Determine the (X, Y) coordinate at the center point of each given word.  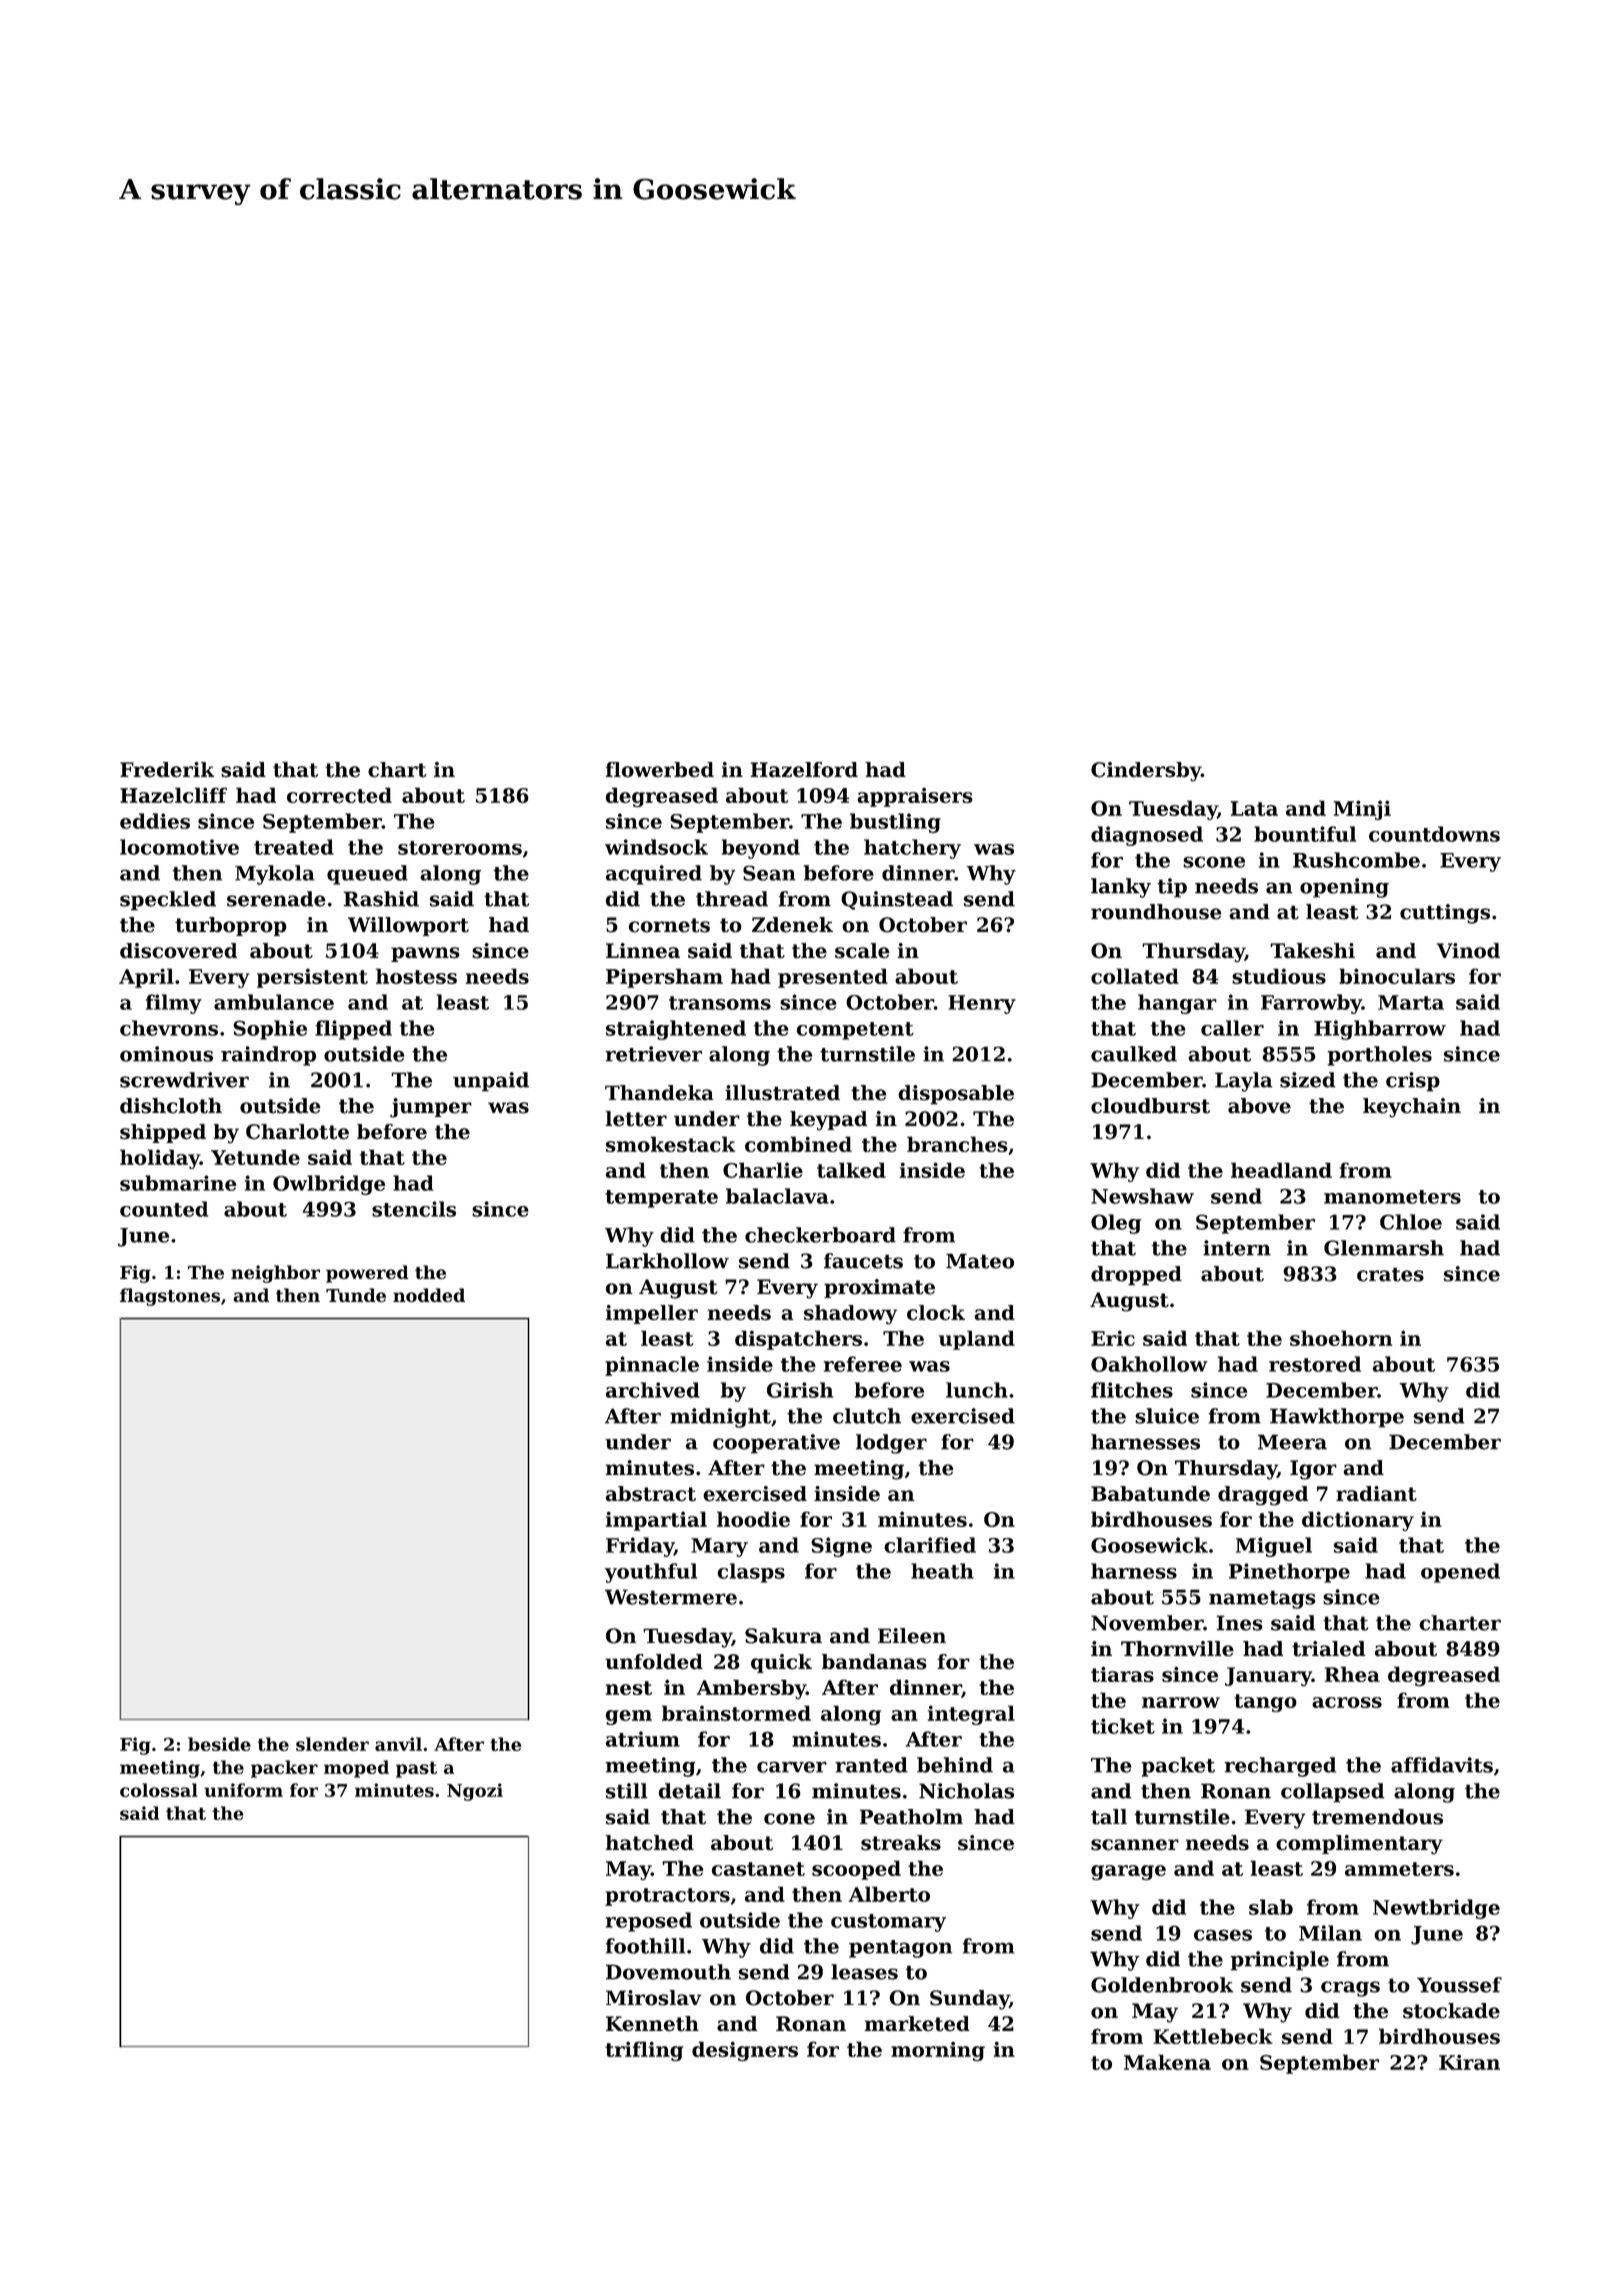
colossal (159, 1790)
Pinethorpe (1289, 1573)
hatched (649, 1843)
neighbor (275, 1274)
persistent (312, 978)
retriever (653, 1054)
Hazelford (804, 770)
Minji (1362, 810)
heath (942, 1571)
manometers (1392, 1197)
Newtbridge (1436, 1909)
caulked (1134, 1054)
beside (219, 1744)
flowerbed (659, 770)
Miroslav (654, 1998)
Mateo (980, 1261)
